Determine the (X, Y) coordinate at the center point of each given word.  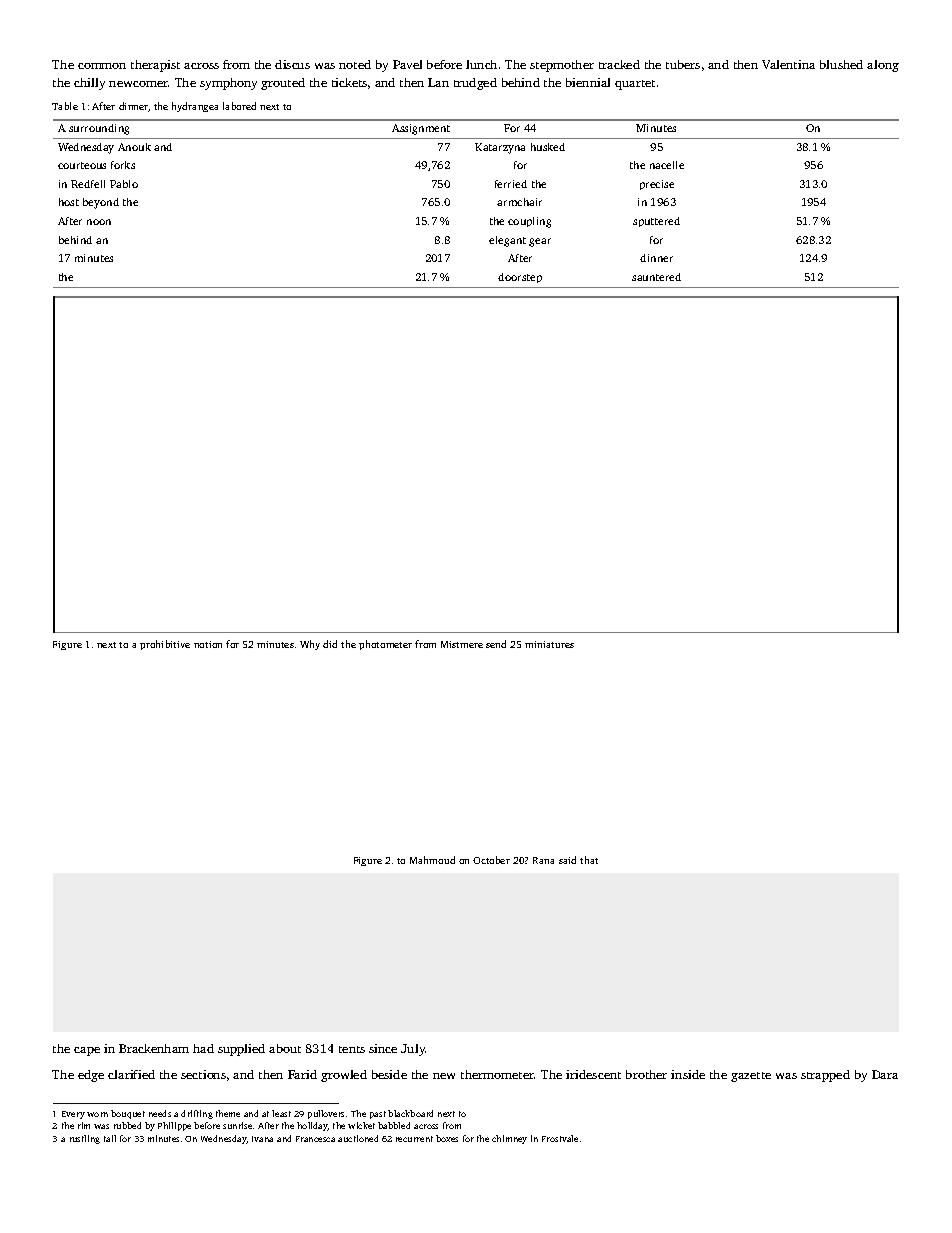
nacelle (667, 165)
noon (99, 222)
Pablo (124, 184)
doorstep (520, 278)
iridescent (593, 1074)
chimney (509, 1139)
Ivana (262, 1139)
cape (87, 1051)
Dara (885, 1074)
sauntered (656, 277)
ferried (511, 184)
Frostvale (560, 1138)
